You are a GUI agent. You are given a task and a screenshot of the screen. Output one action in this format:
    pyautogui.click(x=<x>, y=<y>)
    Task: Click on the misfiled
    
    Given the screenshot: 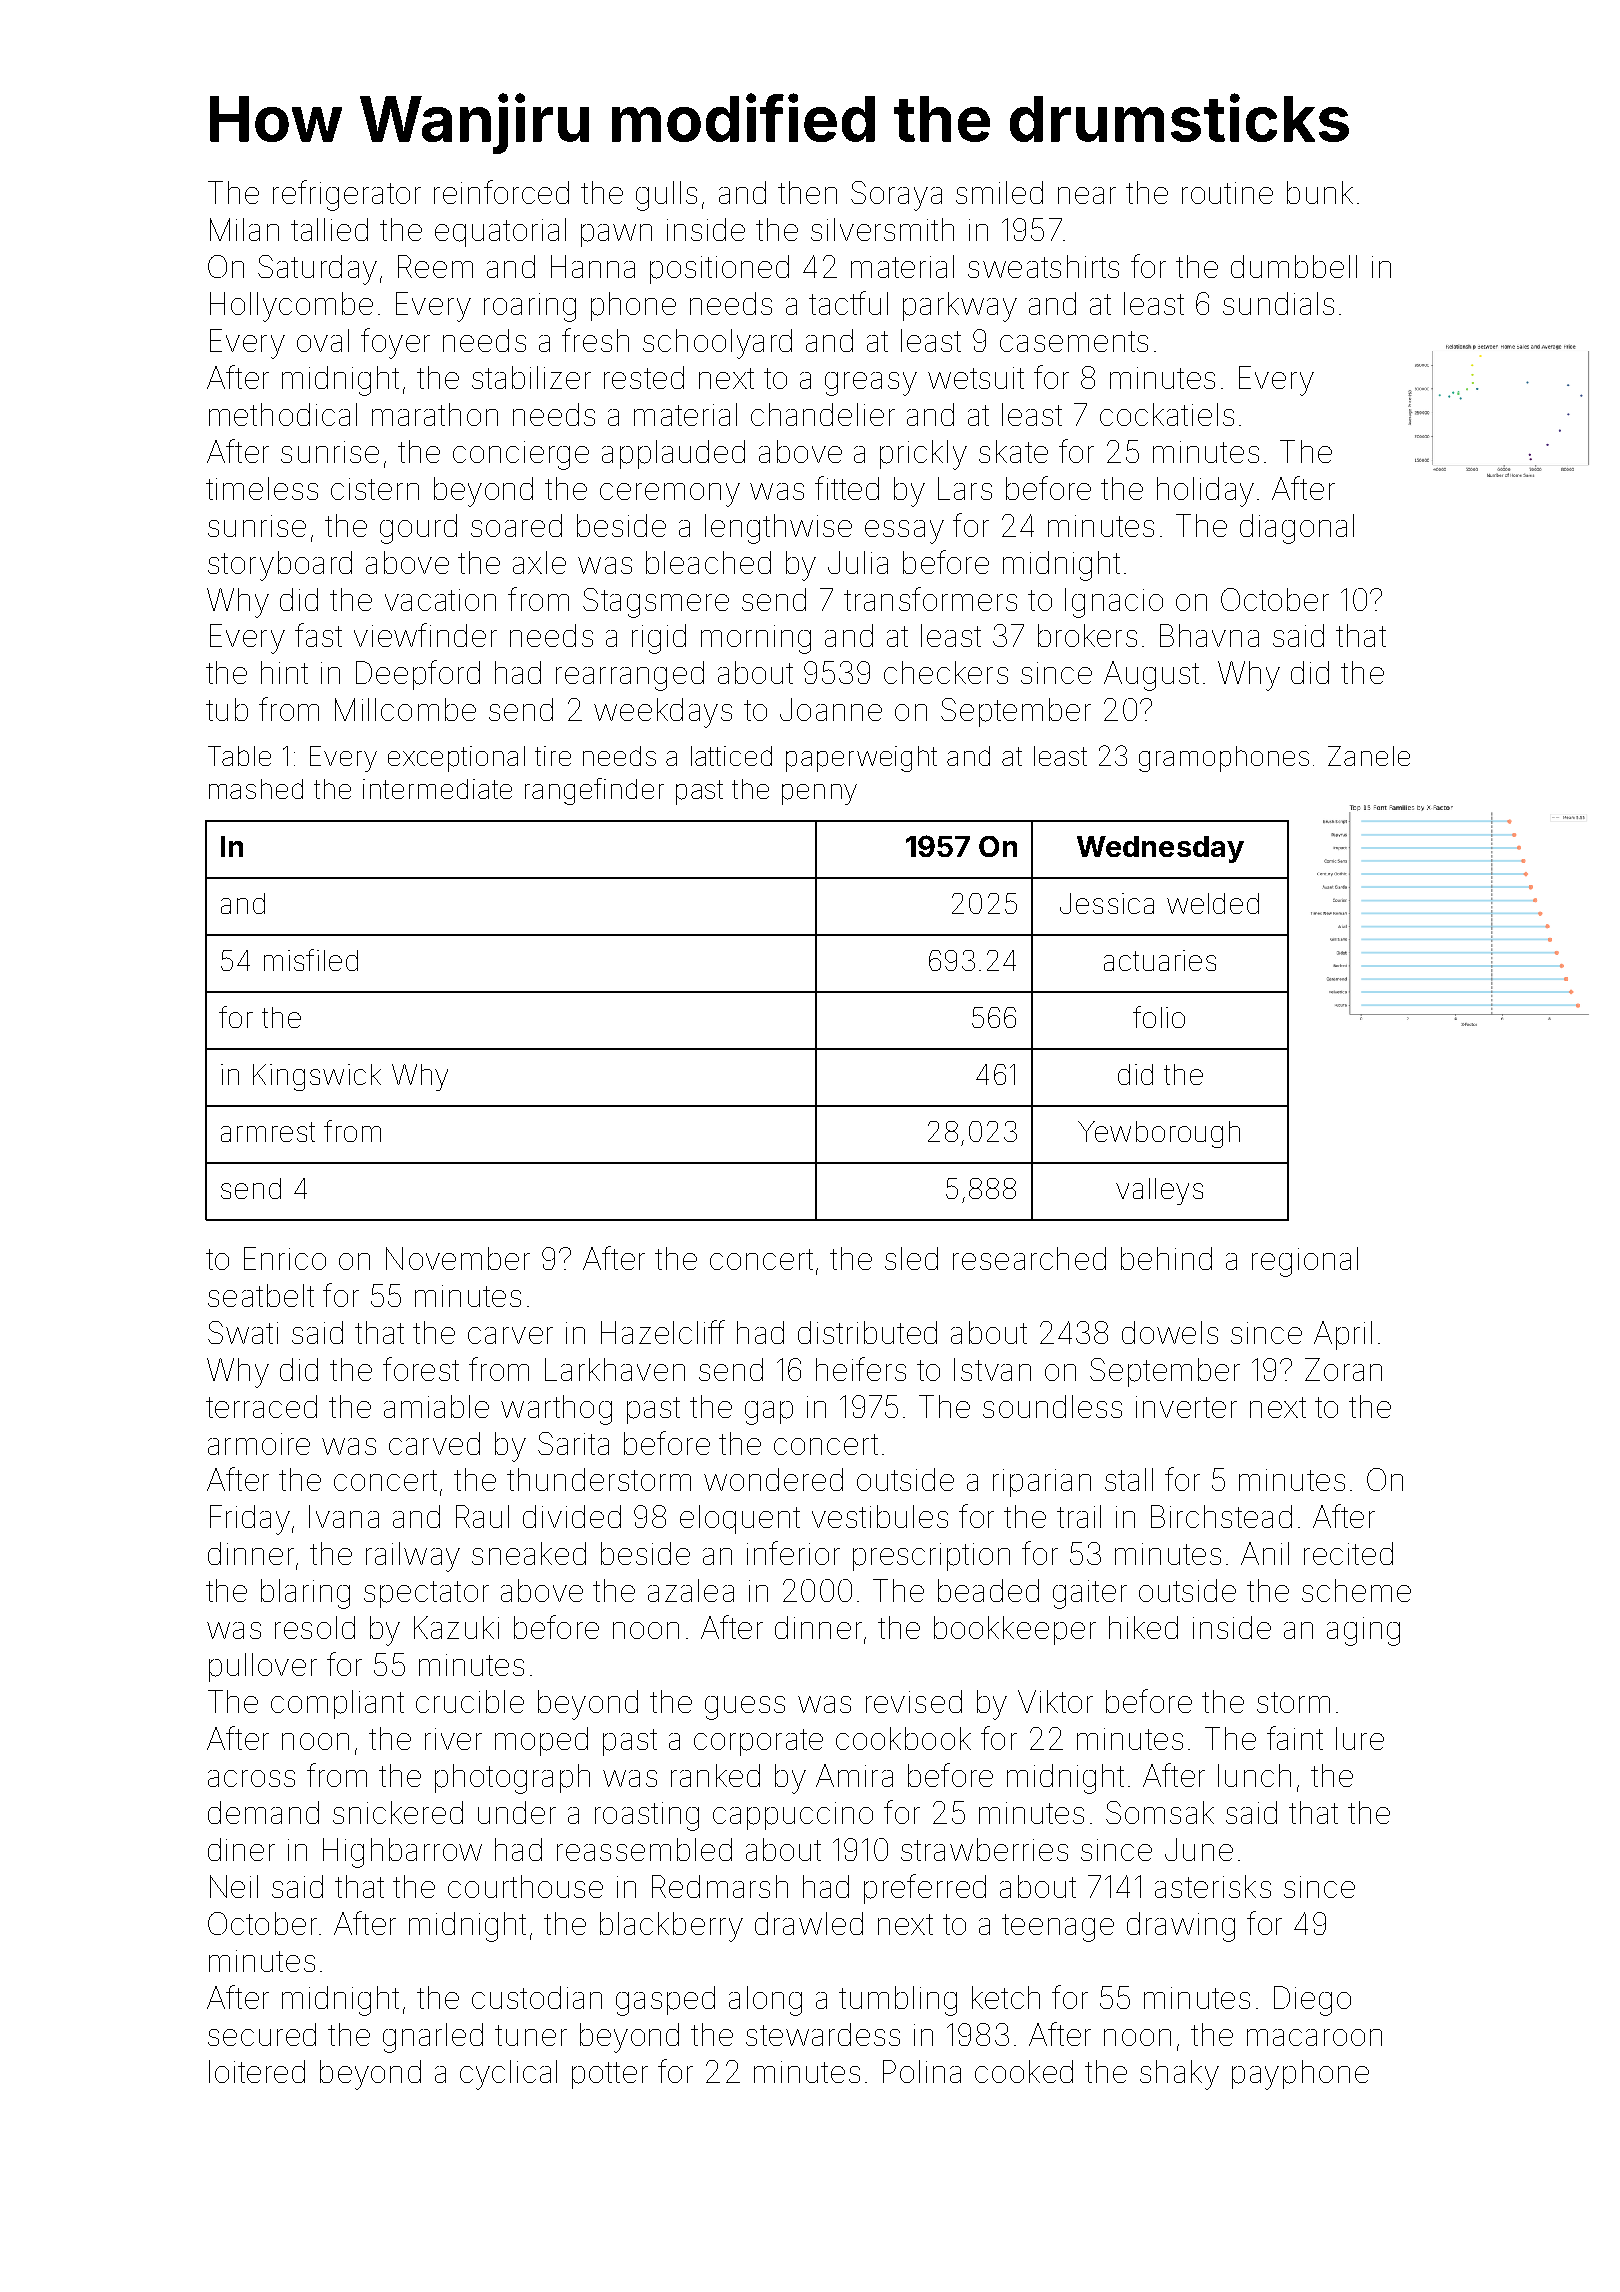 What is the action you would take?
    pyautogui.click(x=311, y=960)
